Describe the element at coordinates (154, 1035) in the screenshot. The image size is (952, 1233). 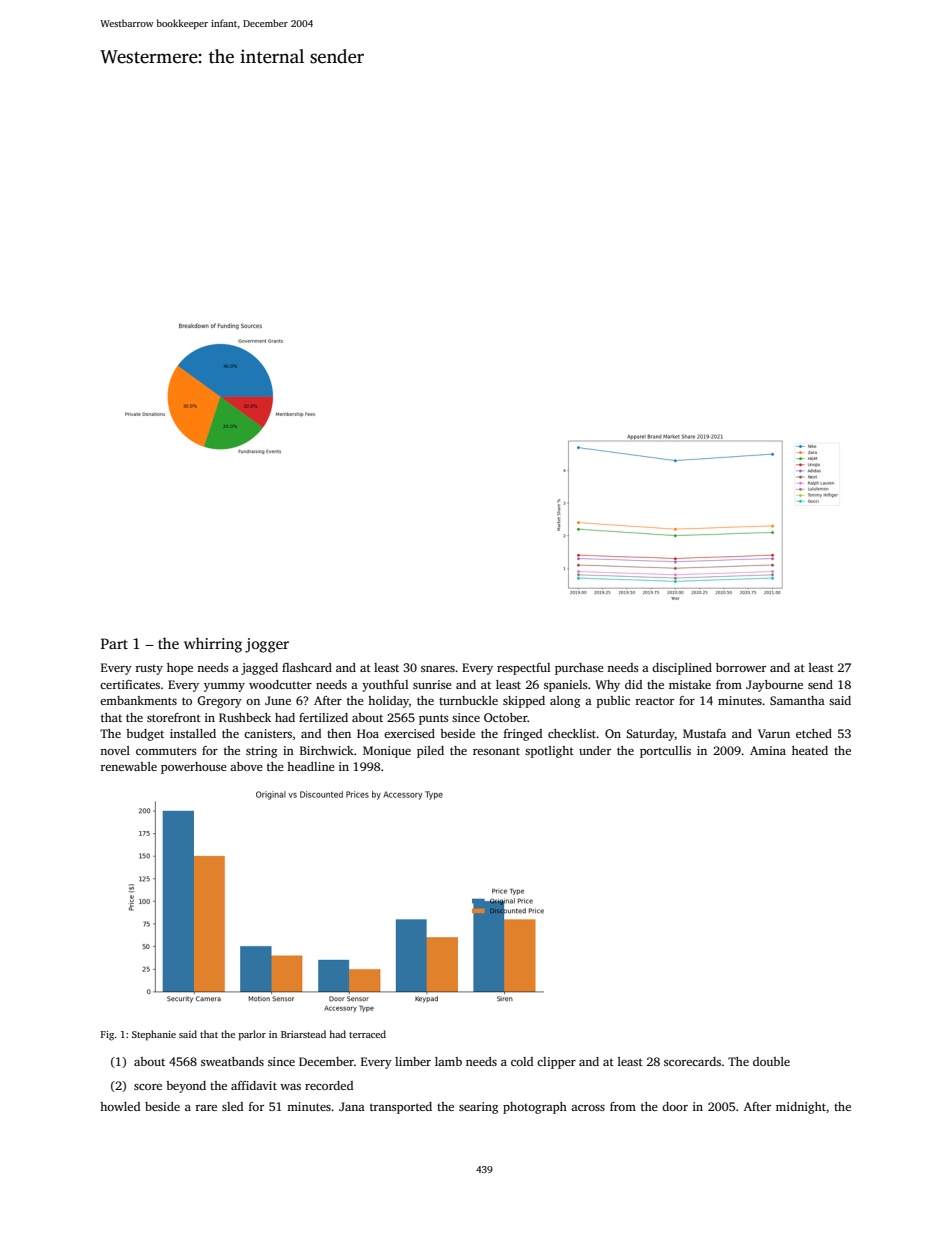
I see `Stephanie` at that location.
